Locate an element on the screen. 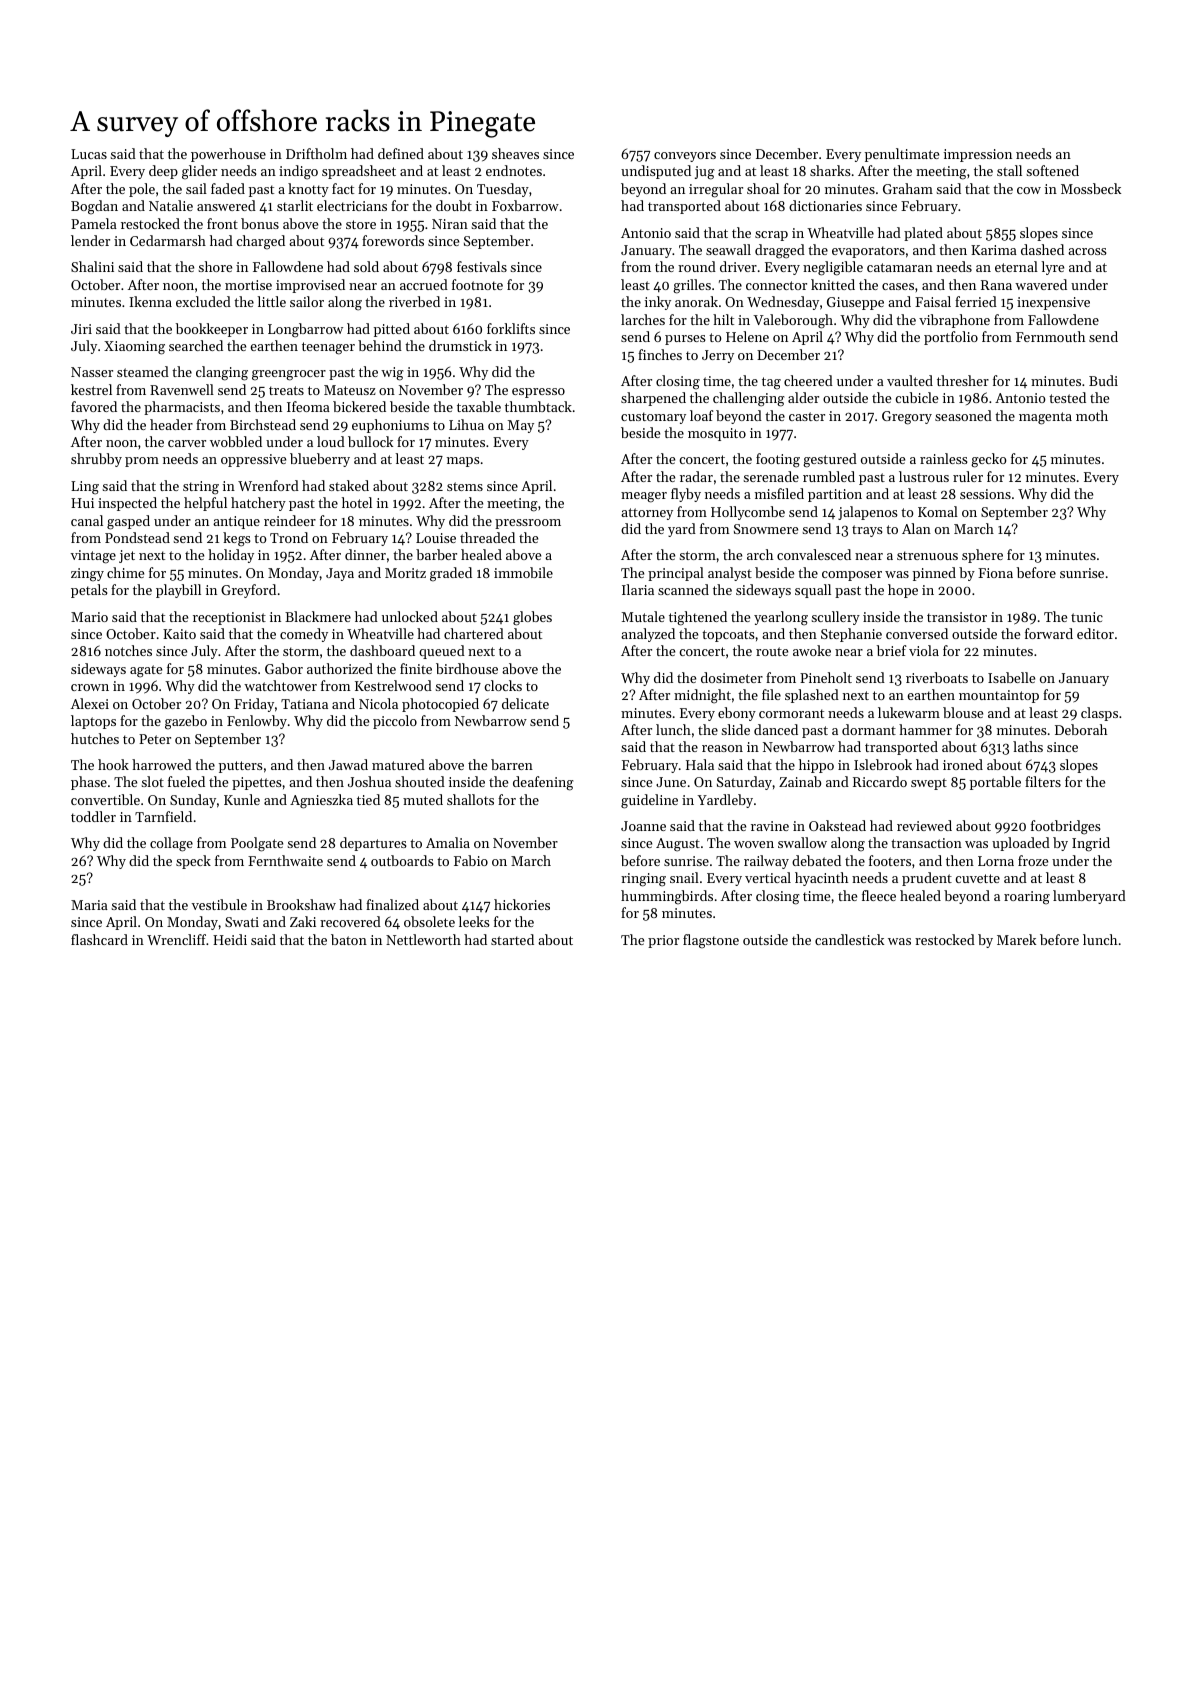  Driftholm is located at coordinates (316, 153).
